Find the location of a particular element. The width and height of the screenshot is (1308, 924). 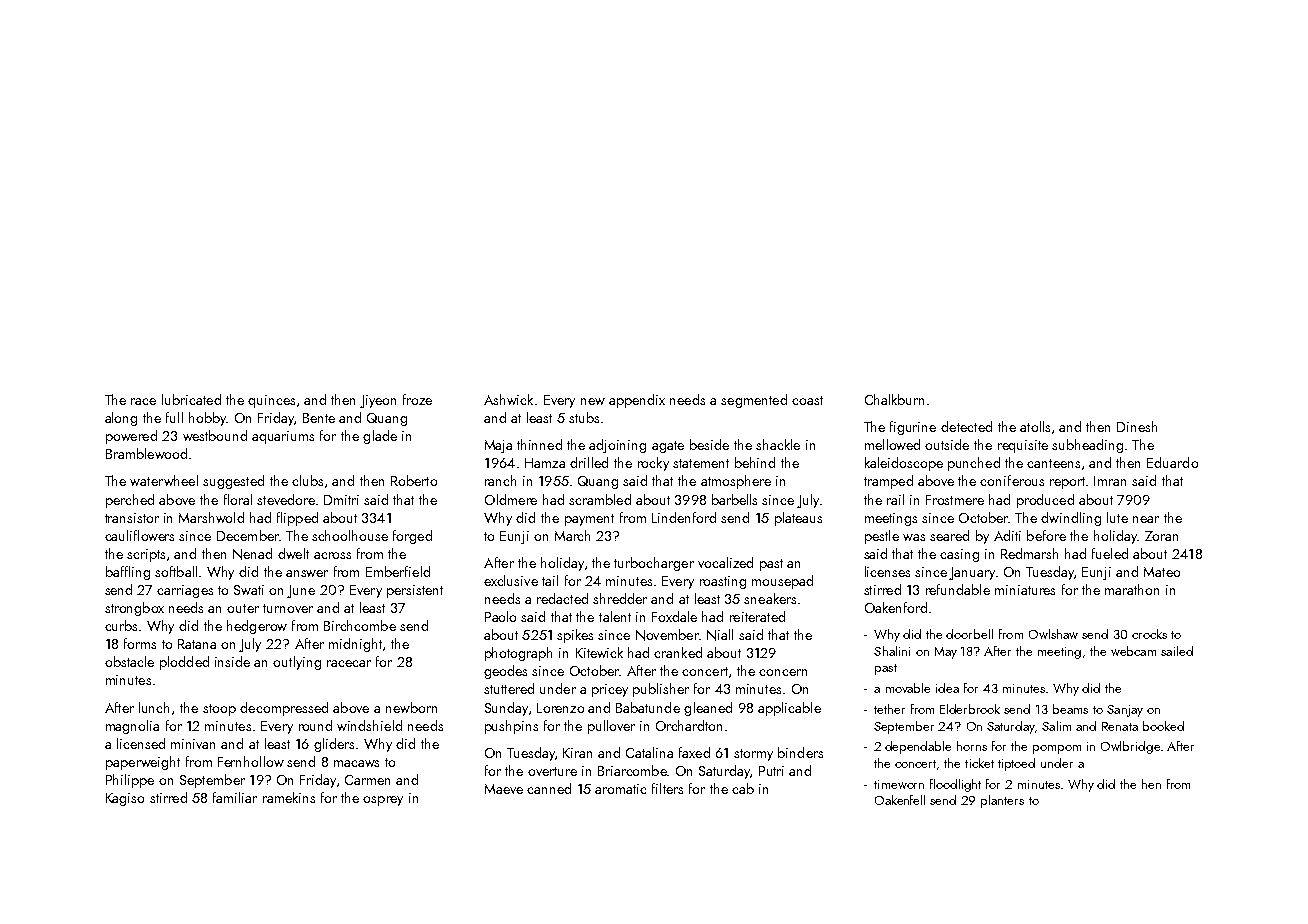

newborn is located at coordinates (411, 707).
